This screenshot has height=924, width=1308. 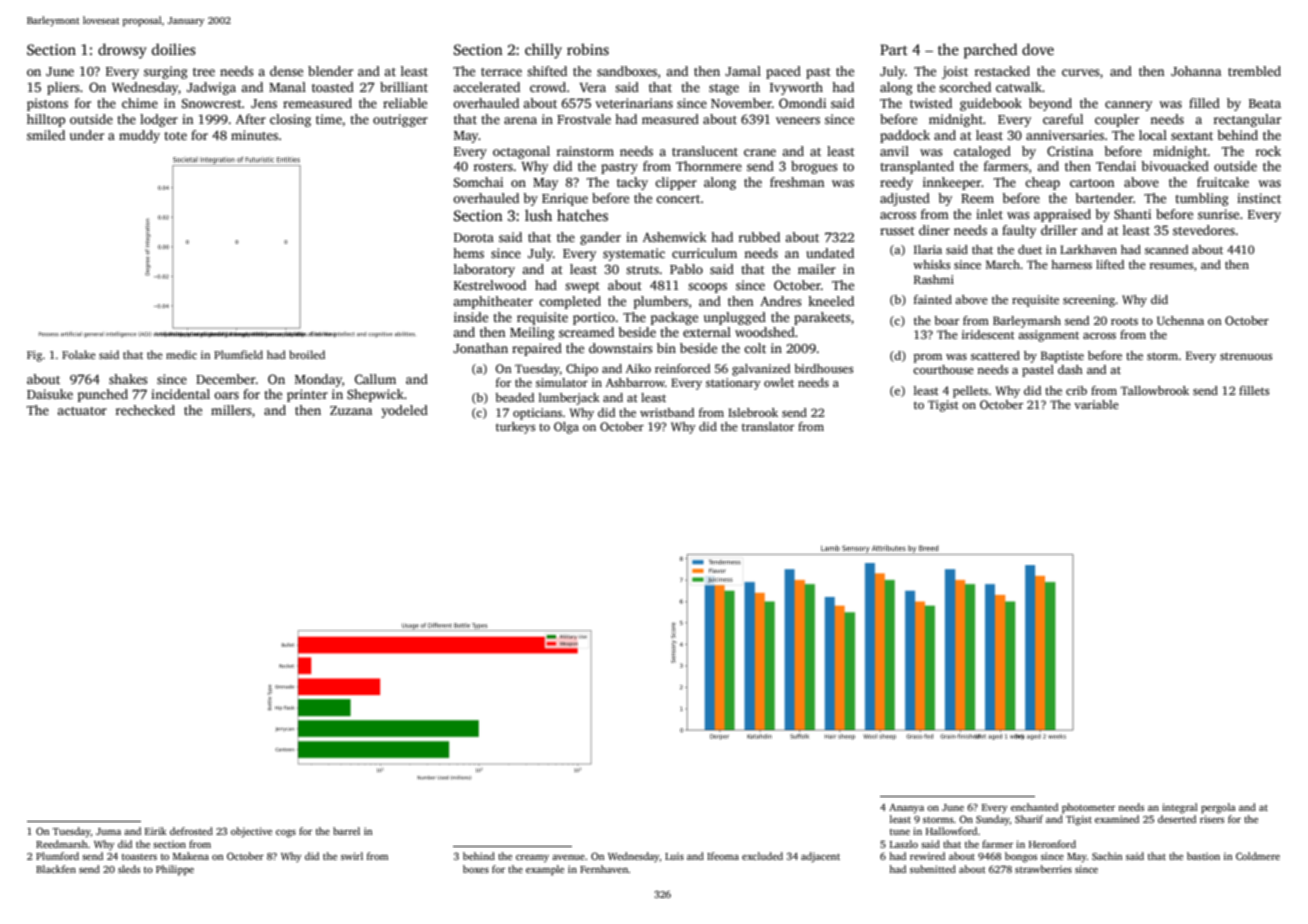 I want to click on lumberjack, so click(x=569, y=399).
